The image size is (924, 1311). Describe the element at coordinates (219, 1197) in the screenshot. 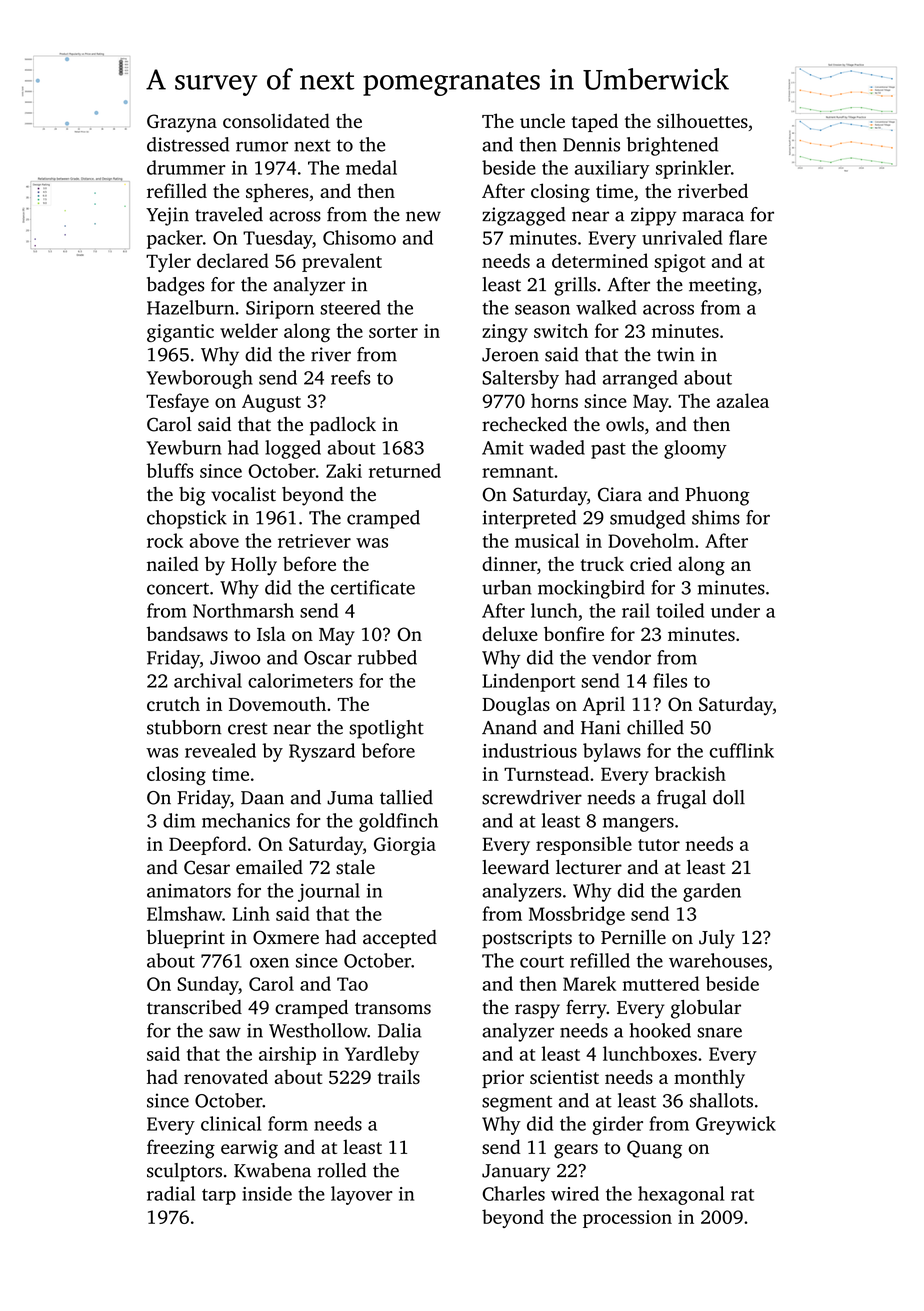

I see `tarp` at that location.
